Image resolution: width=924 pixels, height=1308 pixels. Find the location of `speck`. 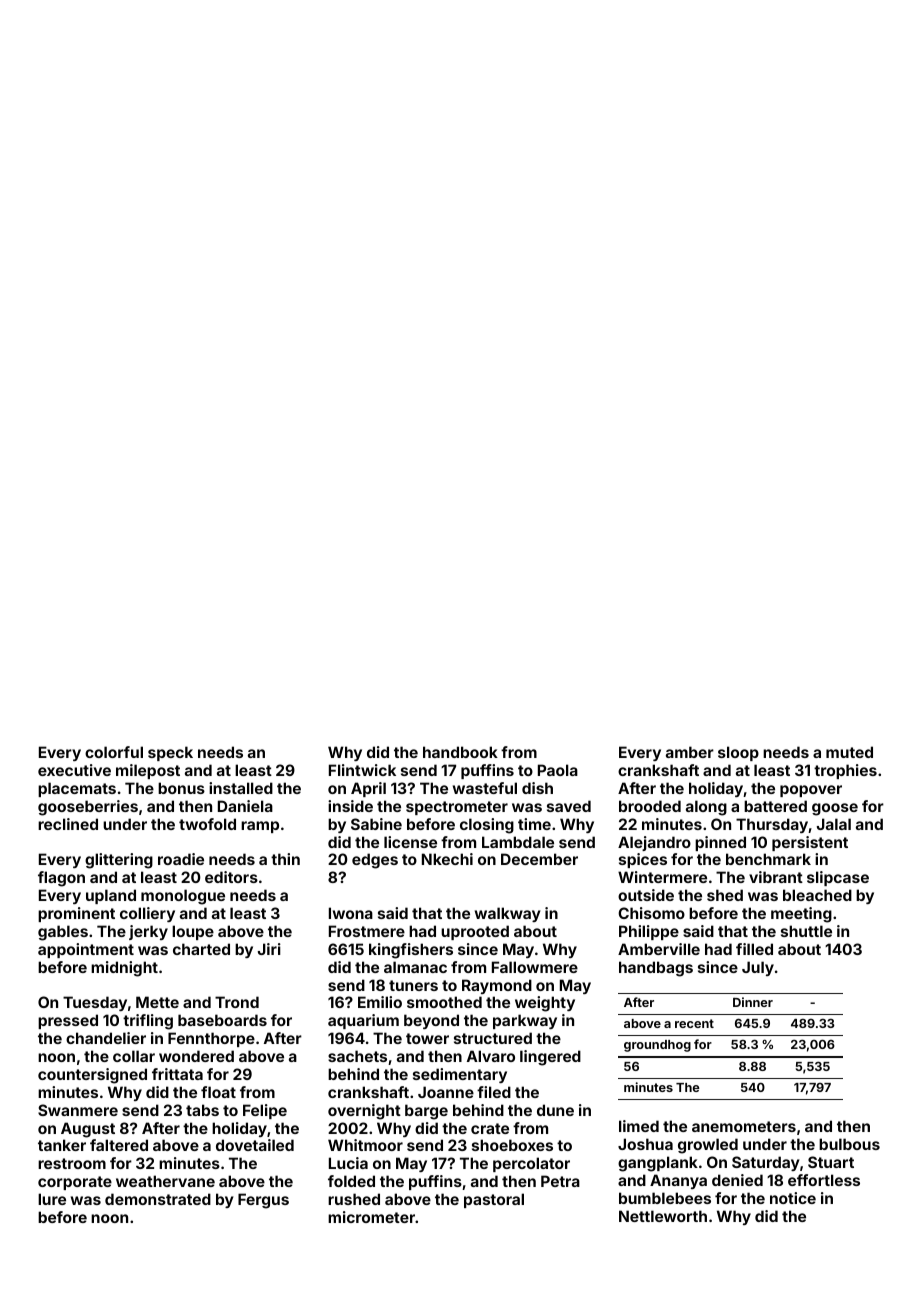

speck is located at coordinates (170, 753).
